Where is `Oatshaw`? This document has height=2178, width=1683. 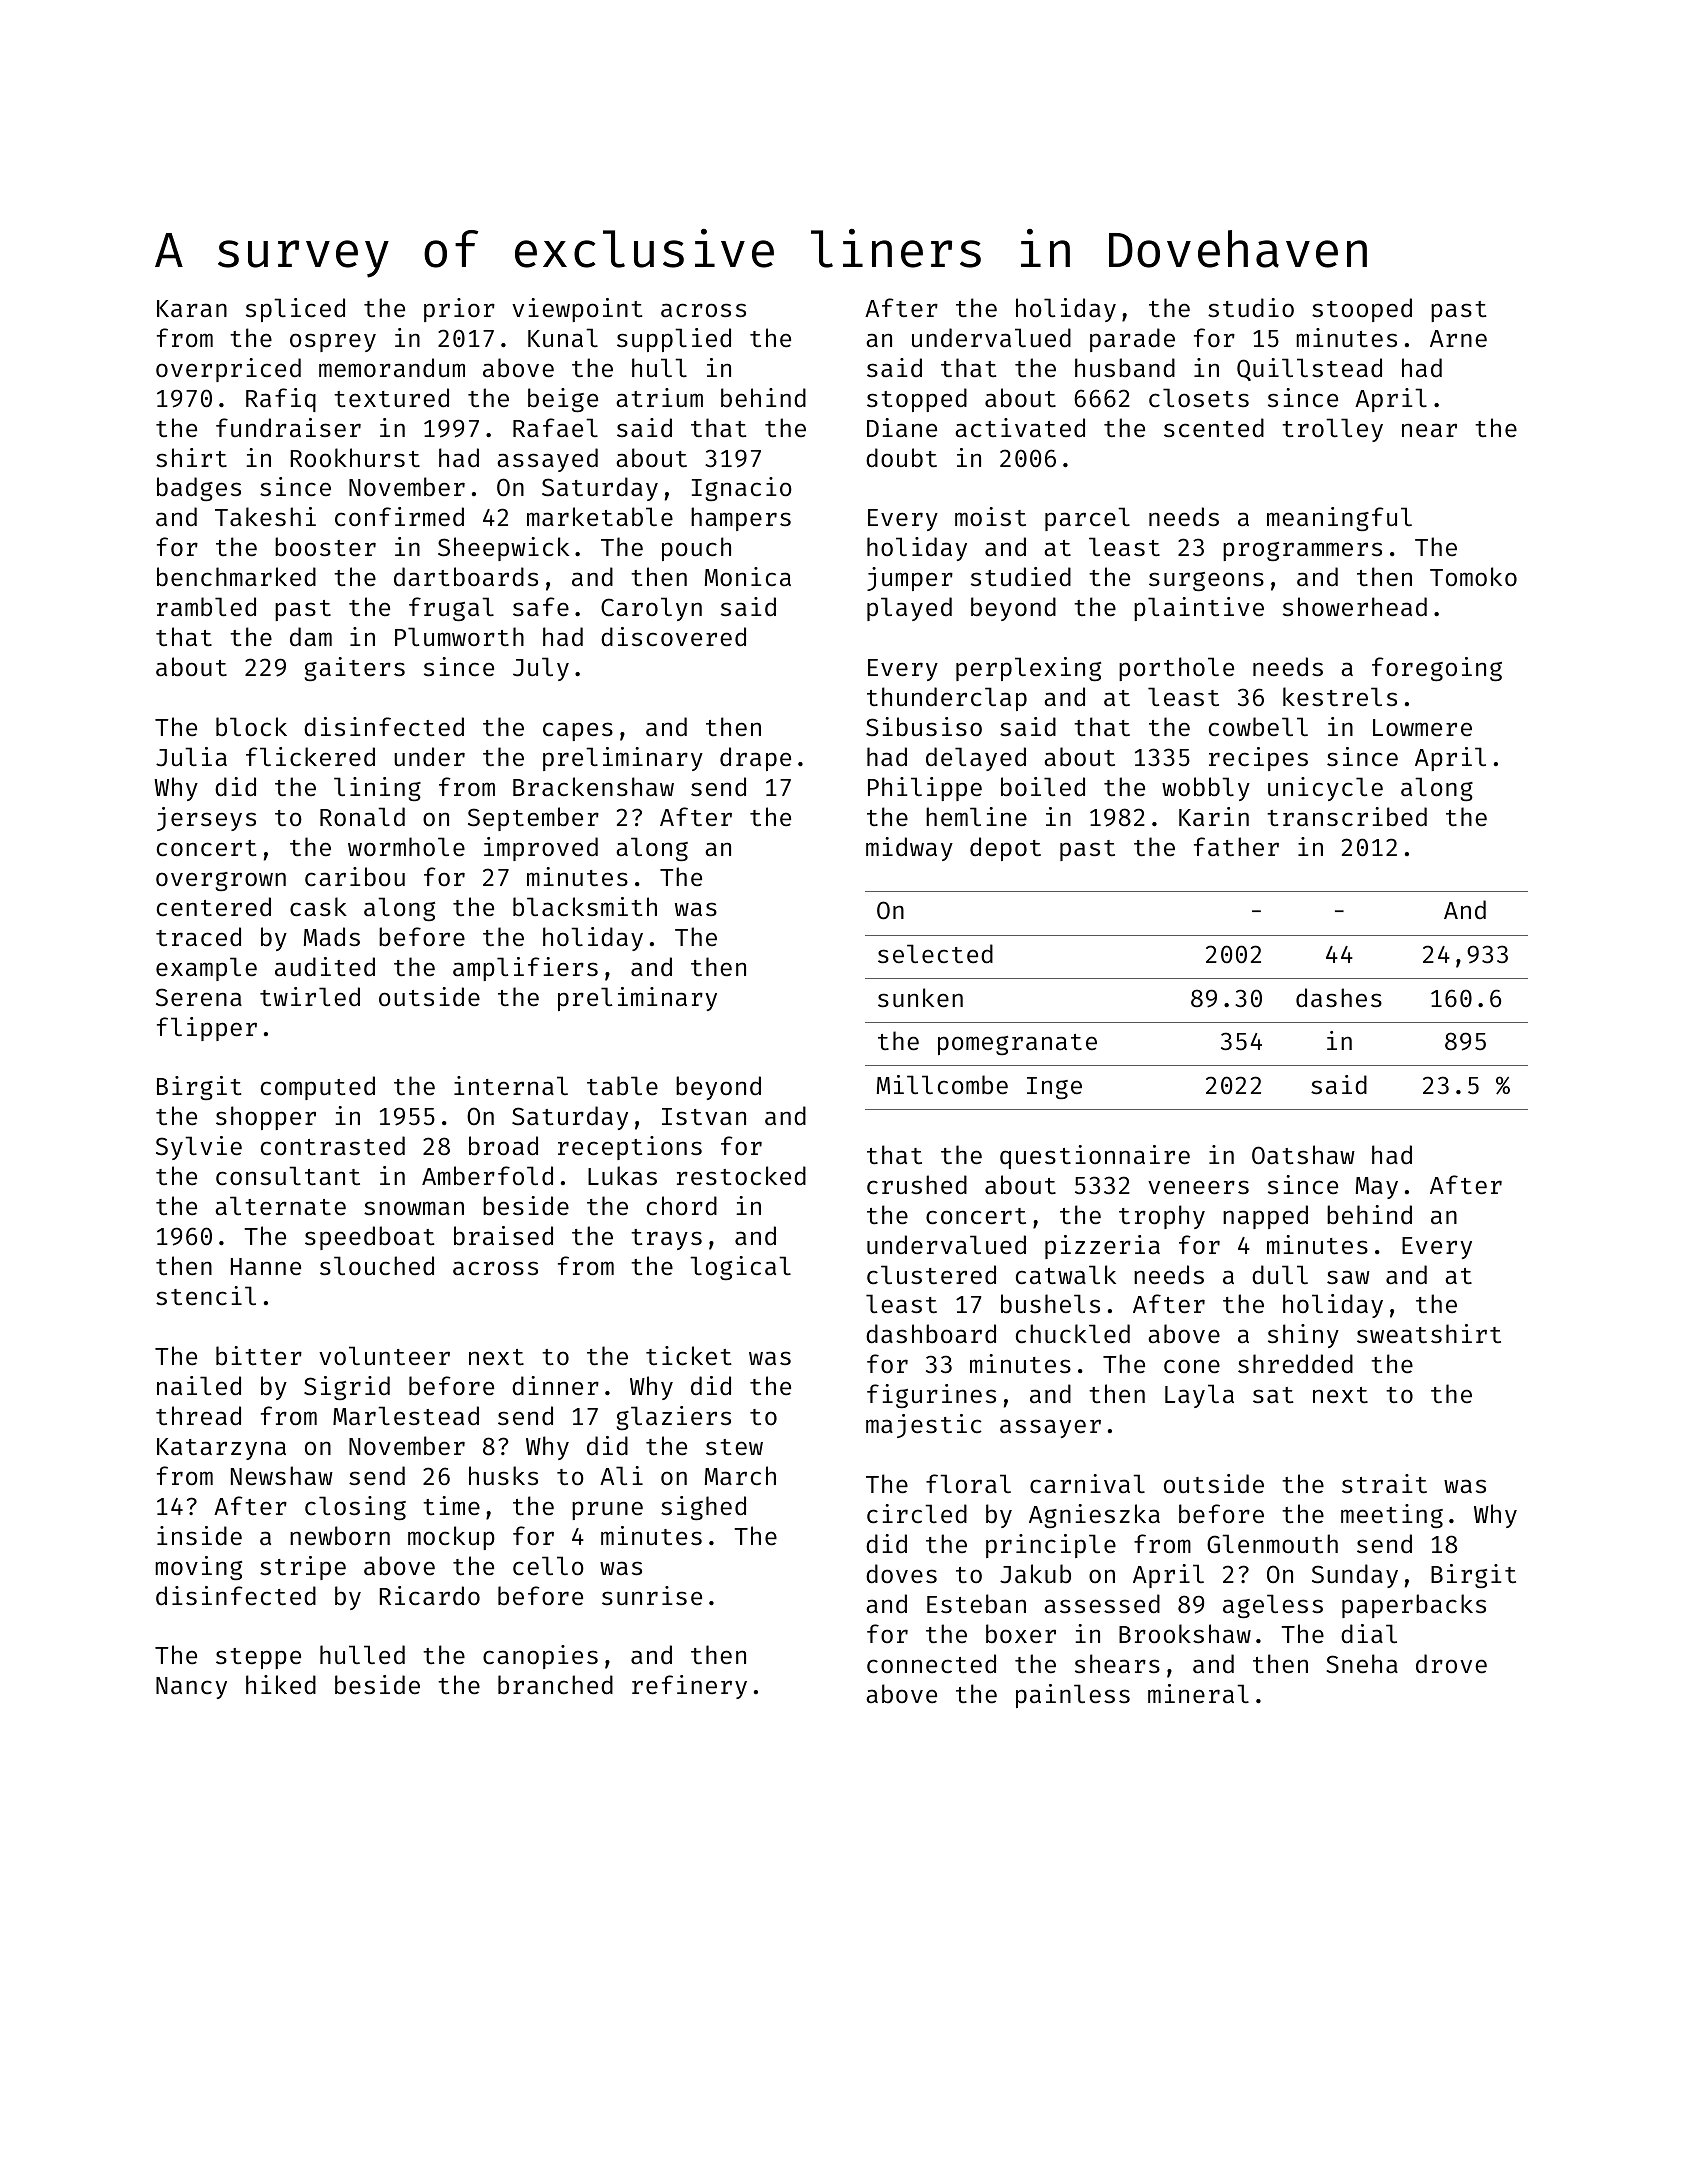 Oatshaw is located at coordinates (1303, 1155).
